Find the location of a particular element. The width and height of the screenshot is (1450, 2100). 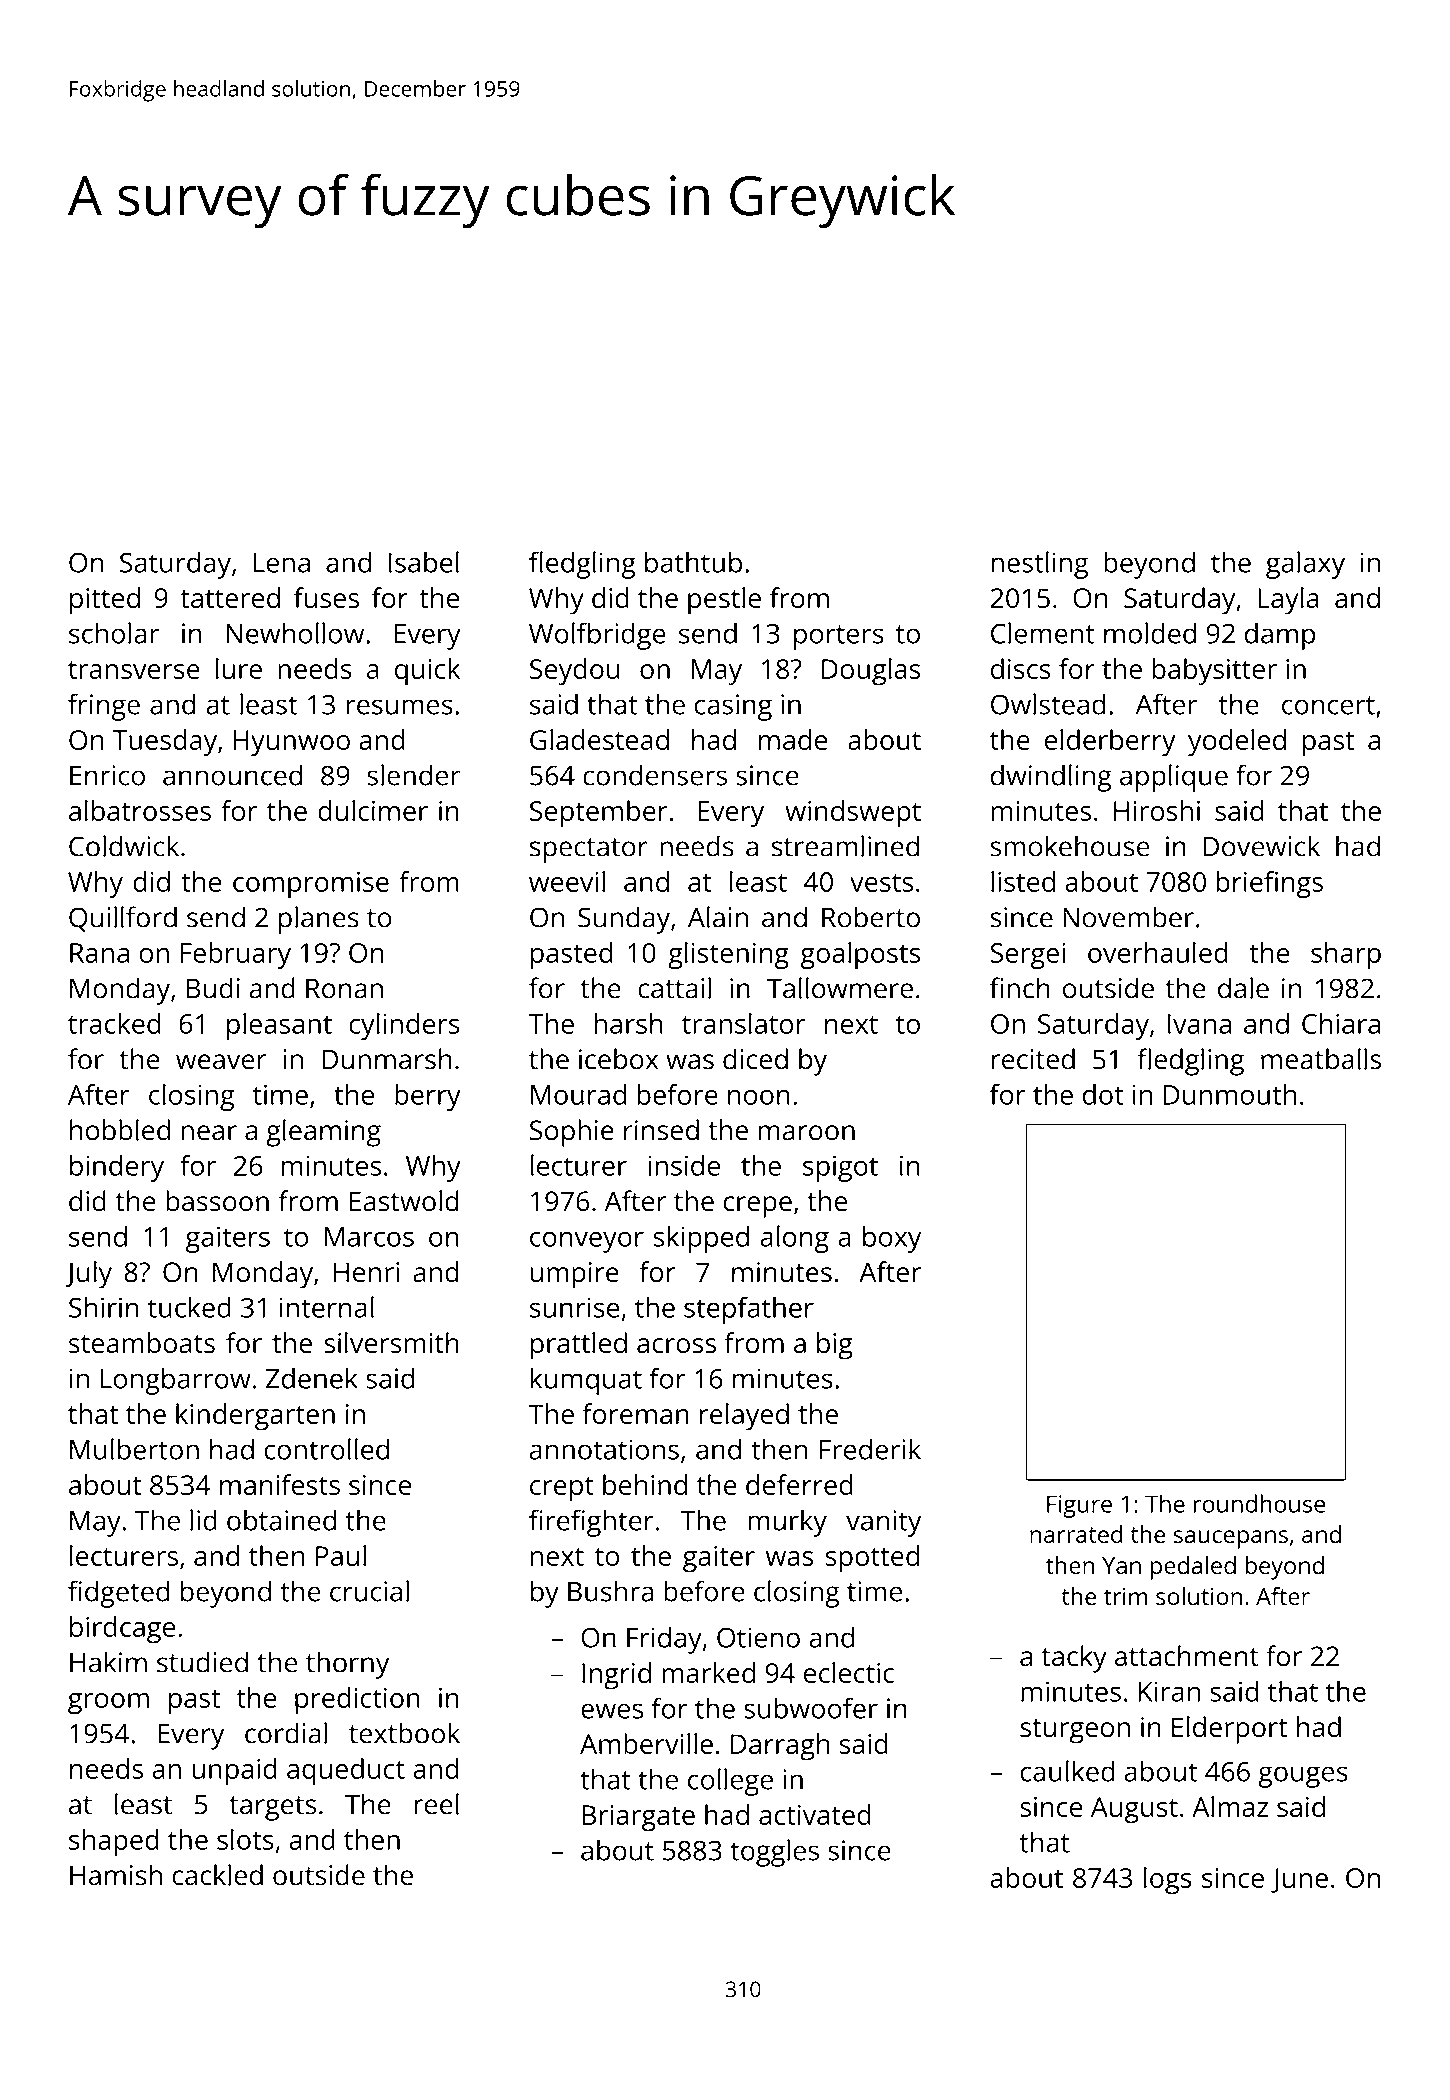

Dovewick is located at coordinates (1261, 846).
